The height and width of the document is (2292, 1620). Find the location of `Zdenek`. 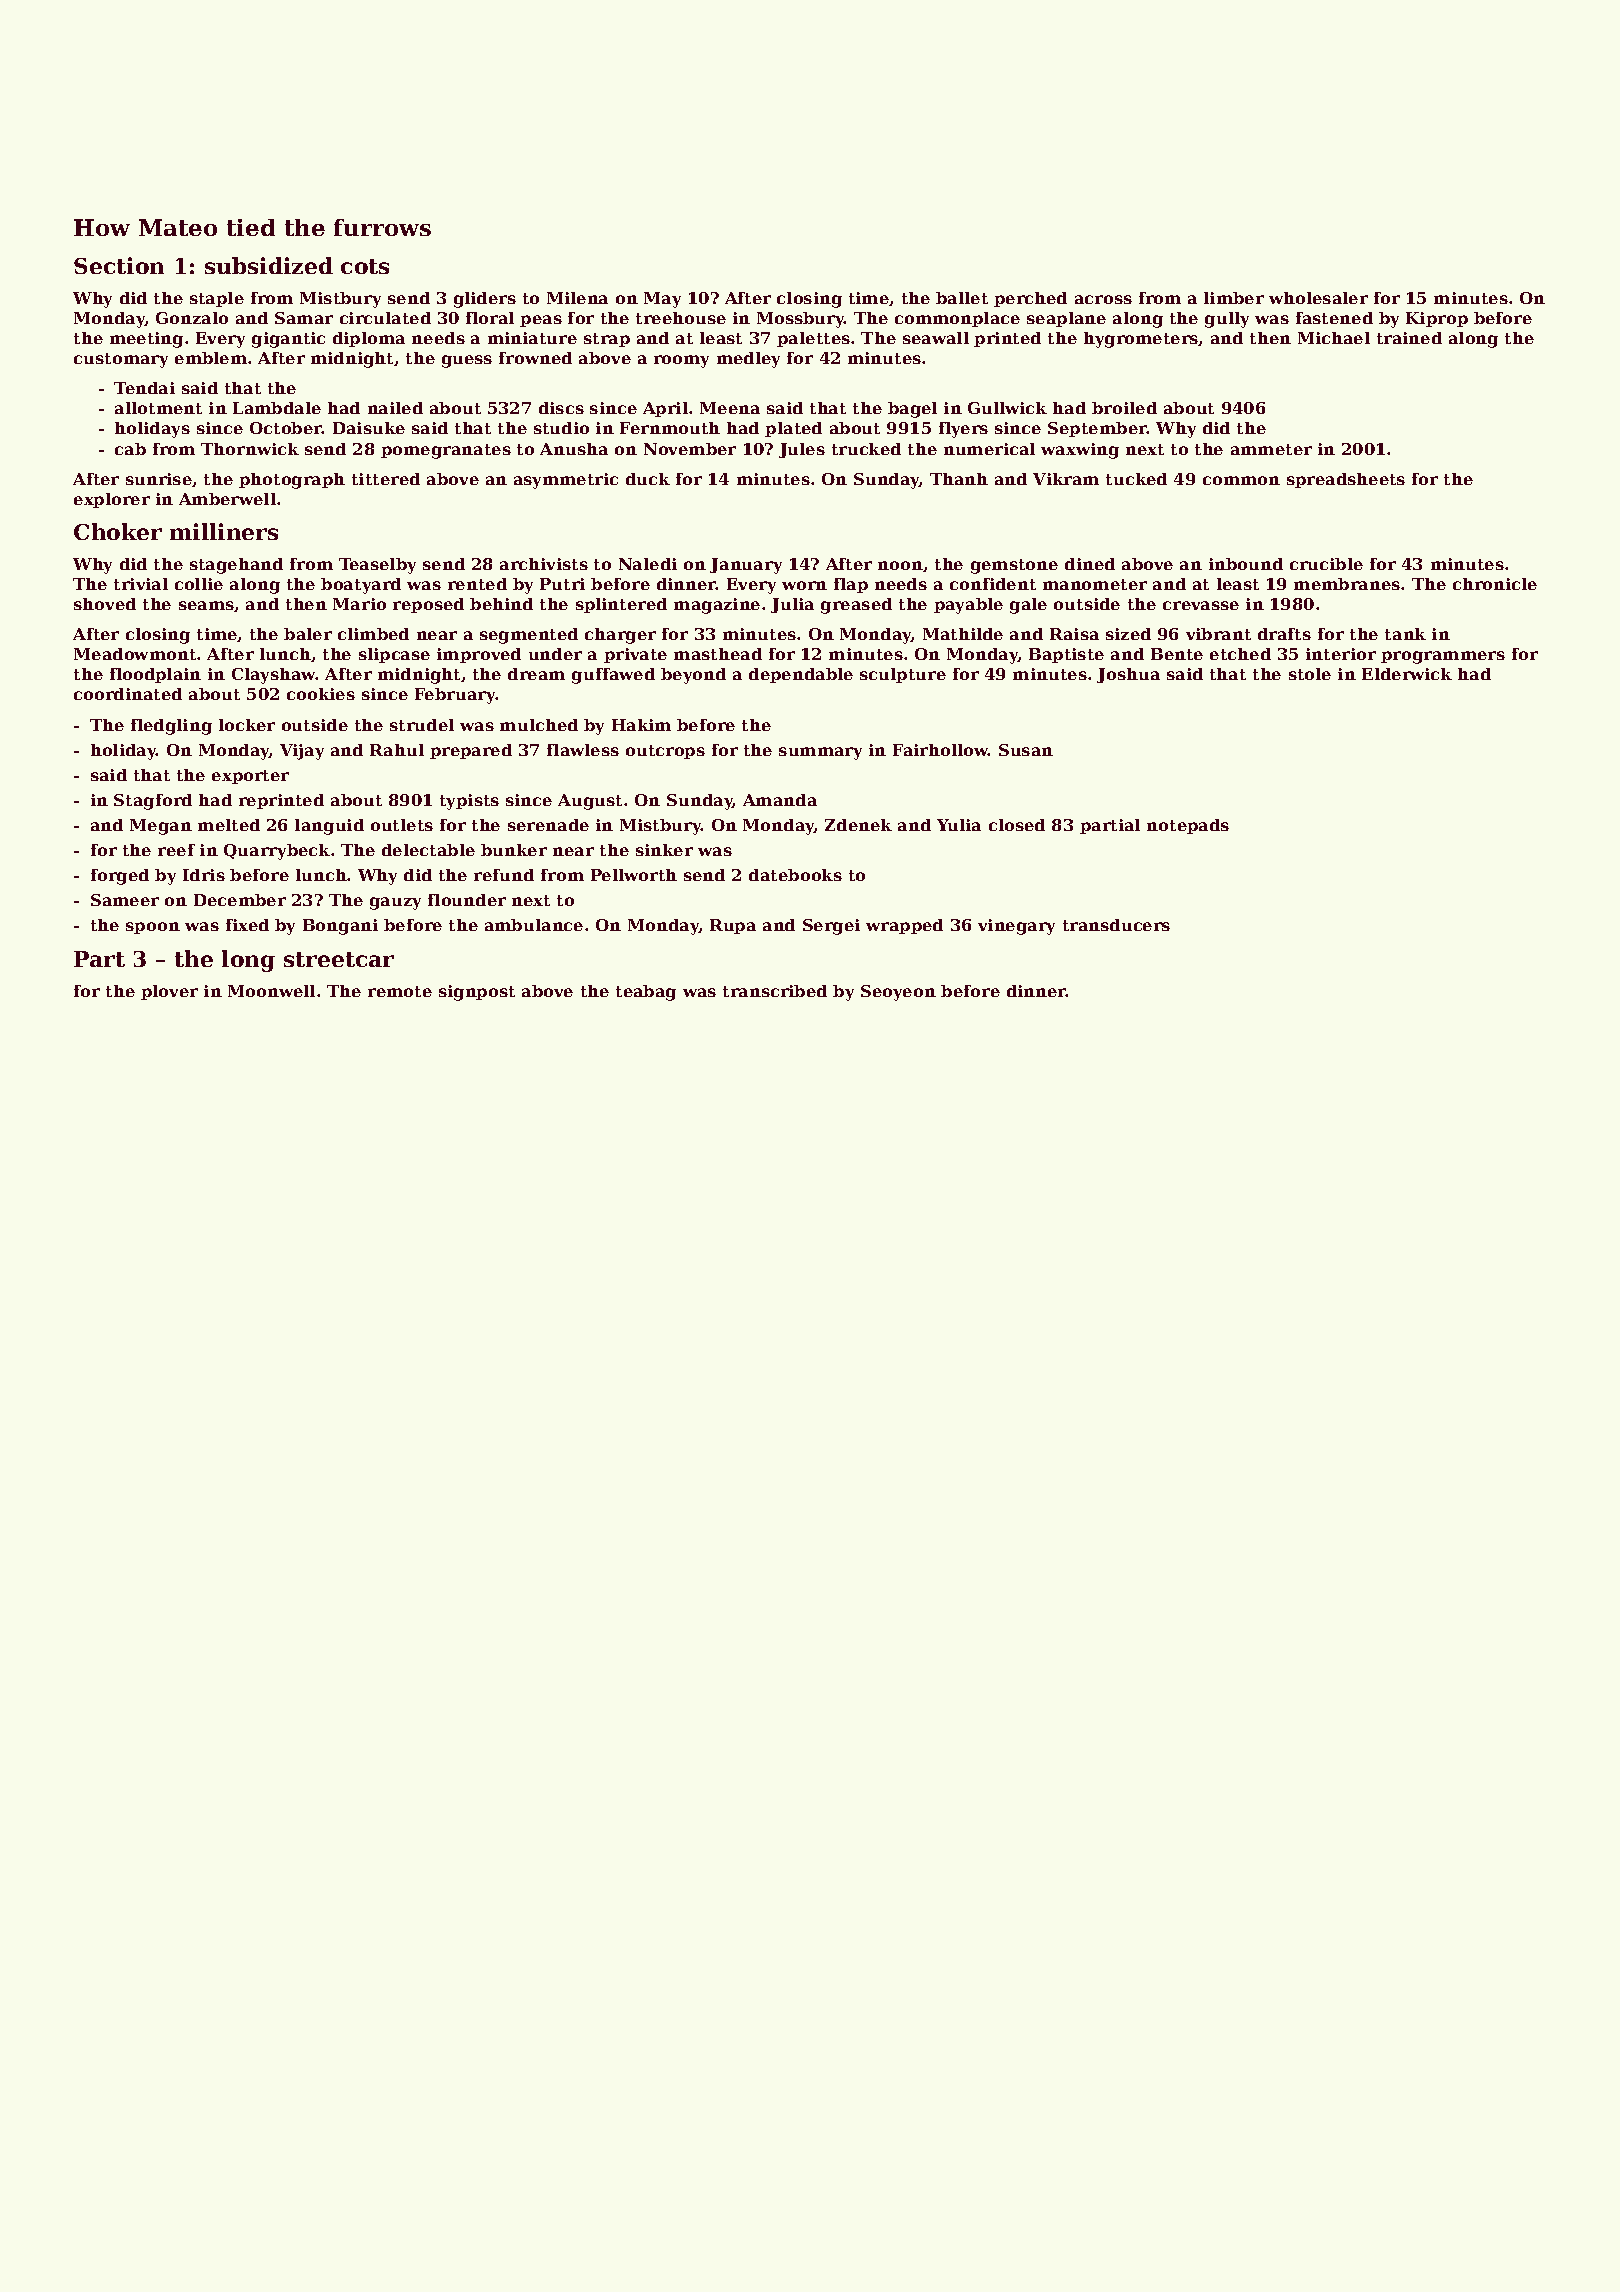

Zdenek is located at coordinates (858, 825).
